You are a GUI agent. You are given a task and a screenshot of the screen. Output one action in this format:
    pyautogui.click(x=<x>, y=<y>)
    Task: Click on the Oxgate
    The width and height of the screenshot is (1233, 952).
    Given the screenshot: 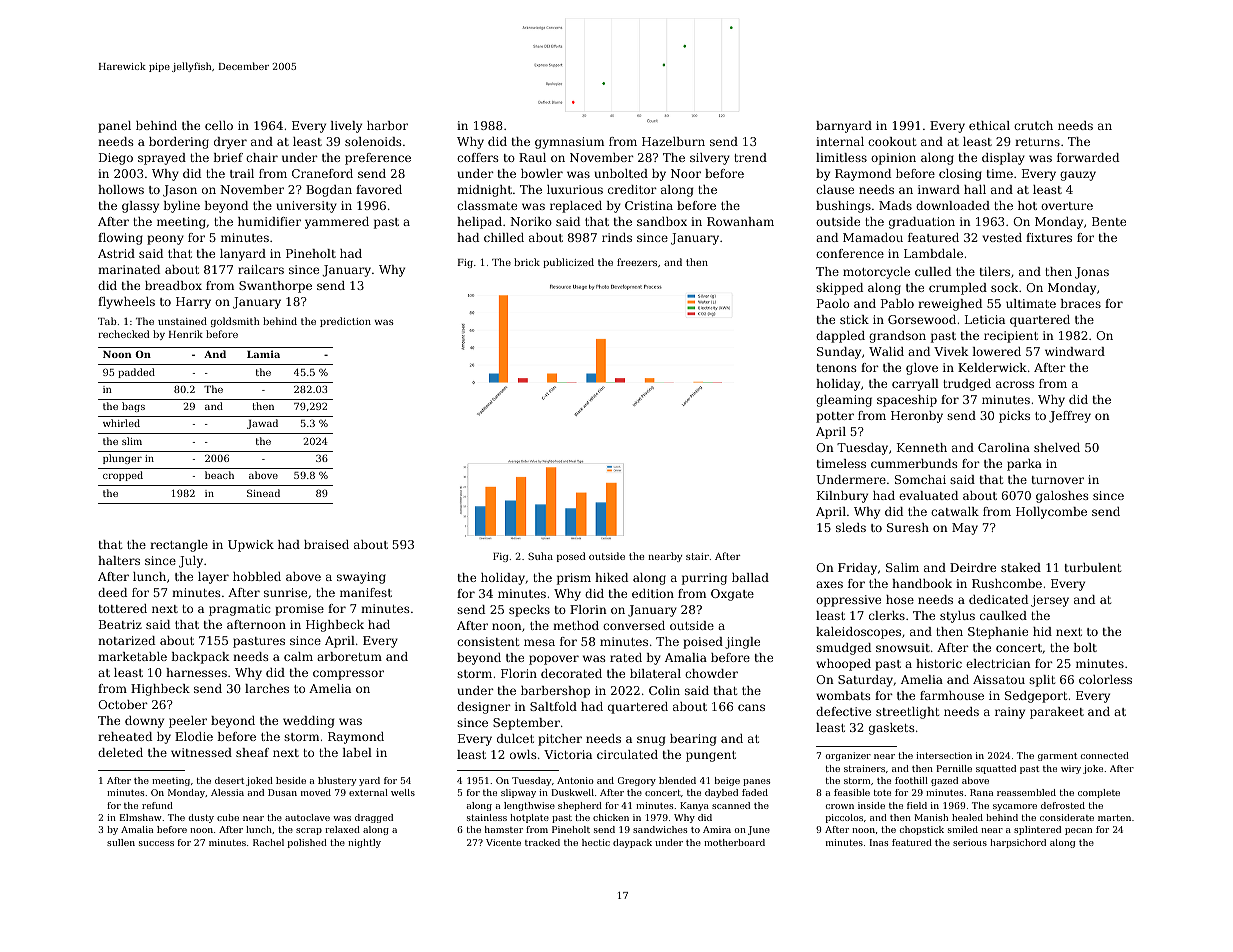 What is the action you would take?
    pyautogui.click(x=732, y=595)
